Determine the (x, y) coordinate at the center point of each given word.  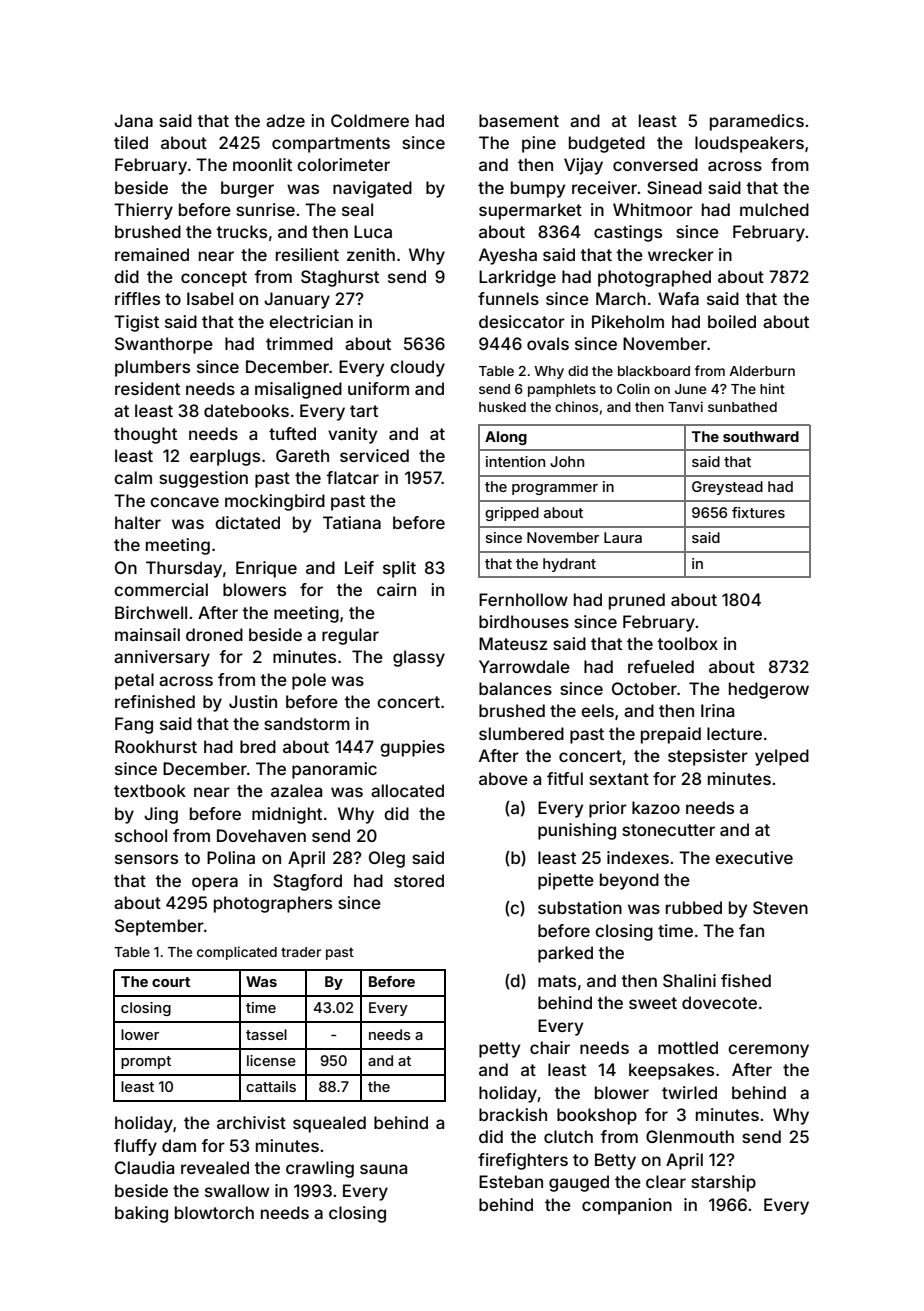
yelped (782, 757)
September (159, 927)
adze (285, 120)
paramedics (757, 122)
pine (539, 144)
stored (419, 880)
